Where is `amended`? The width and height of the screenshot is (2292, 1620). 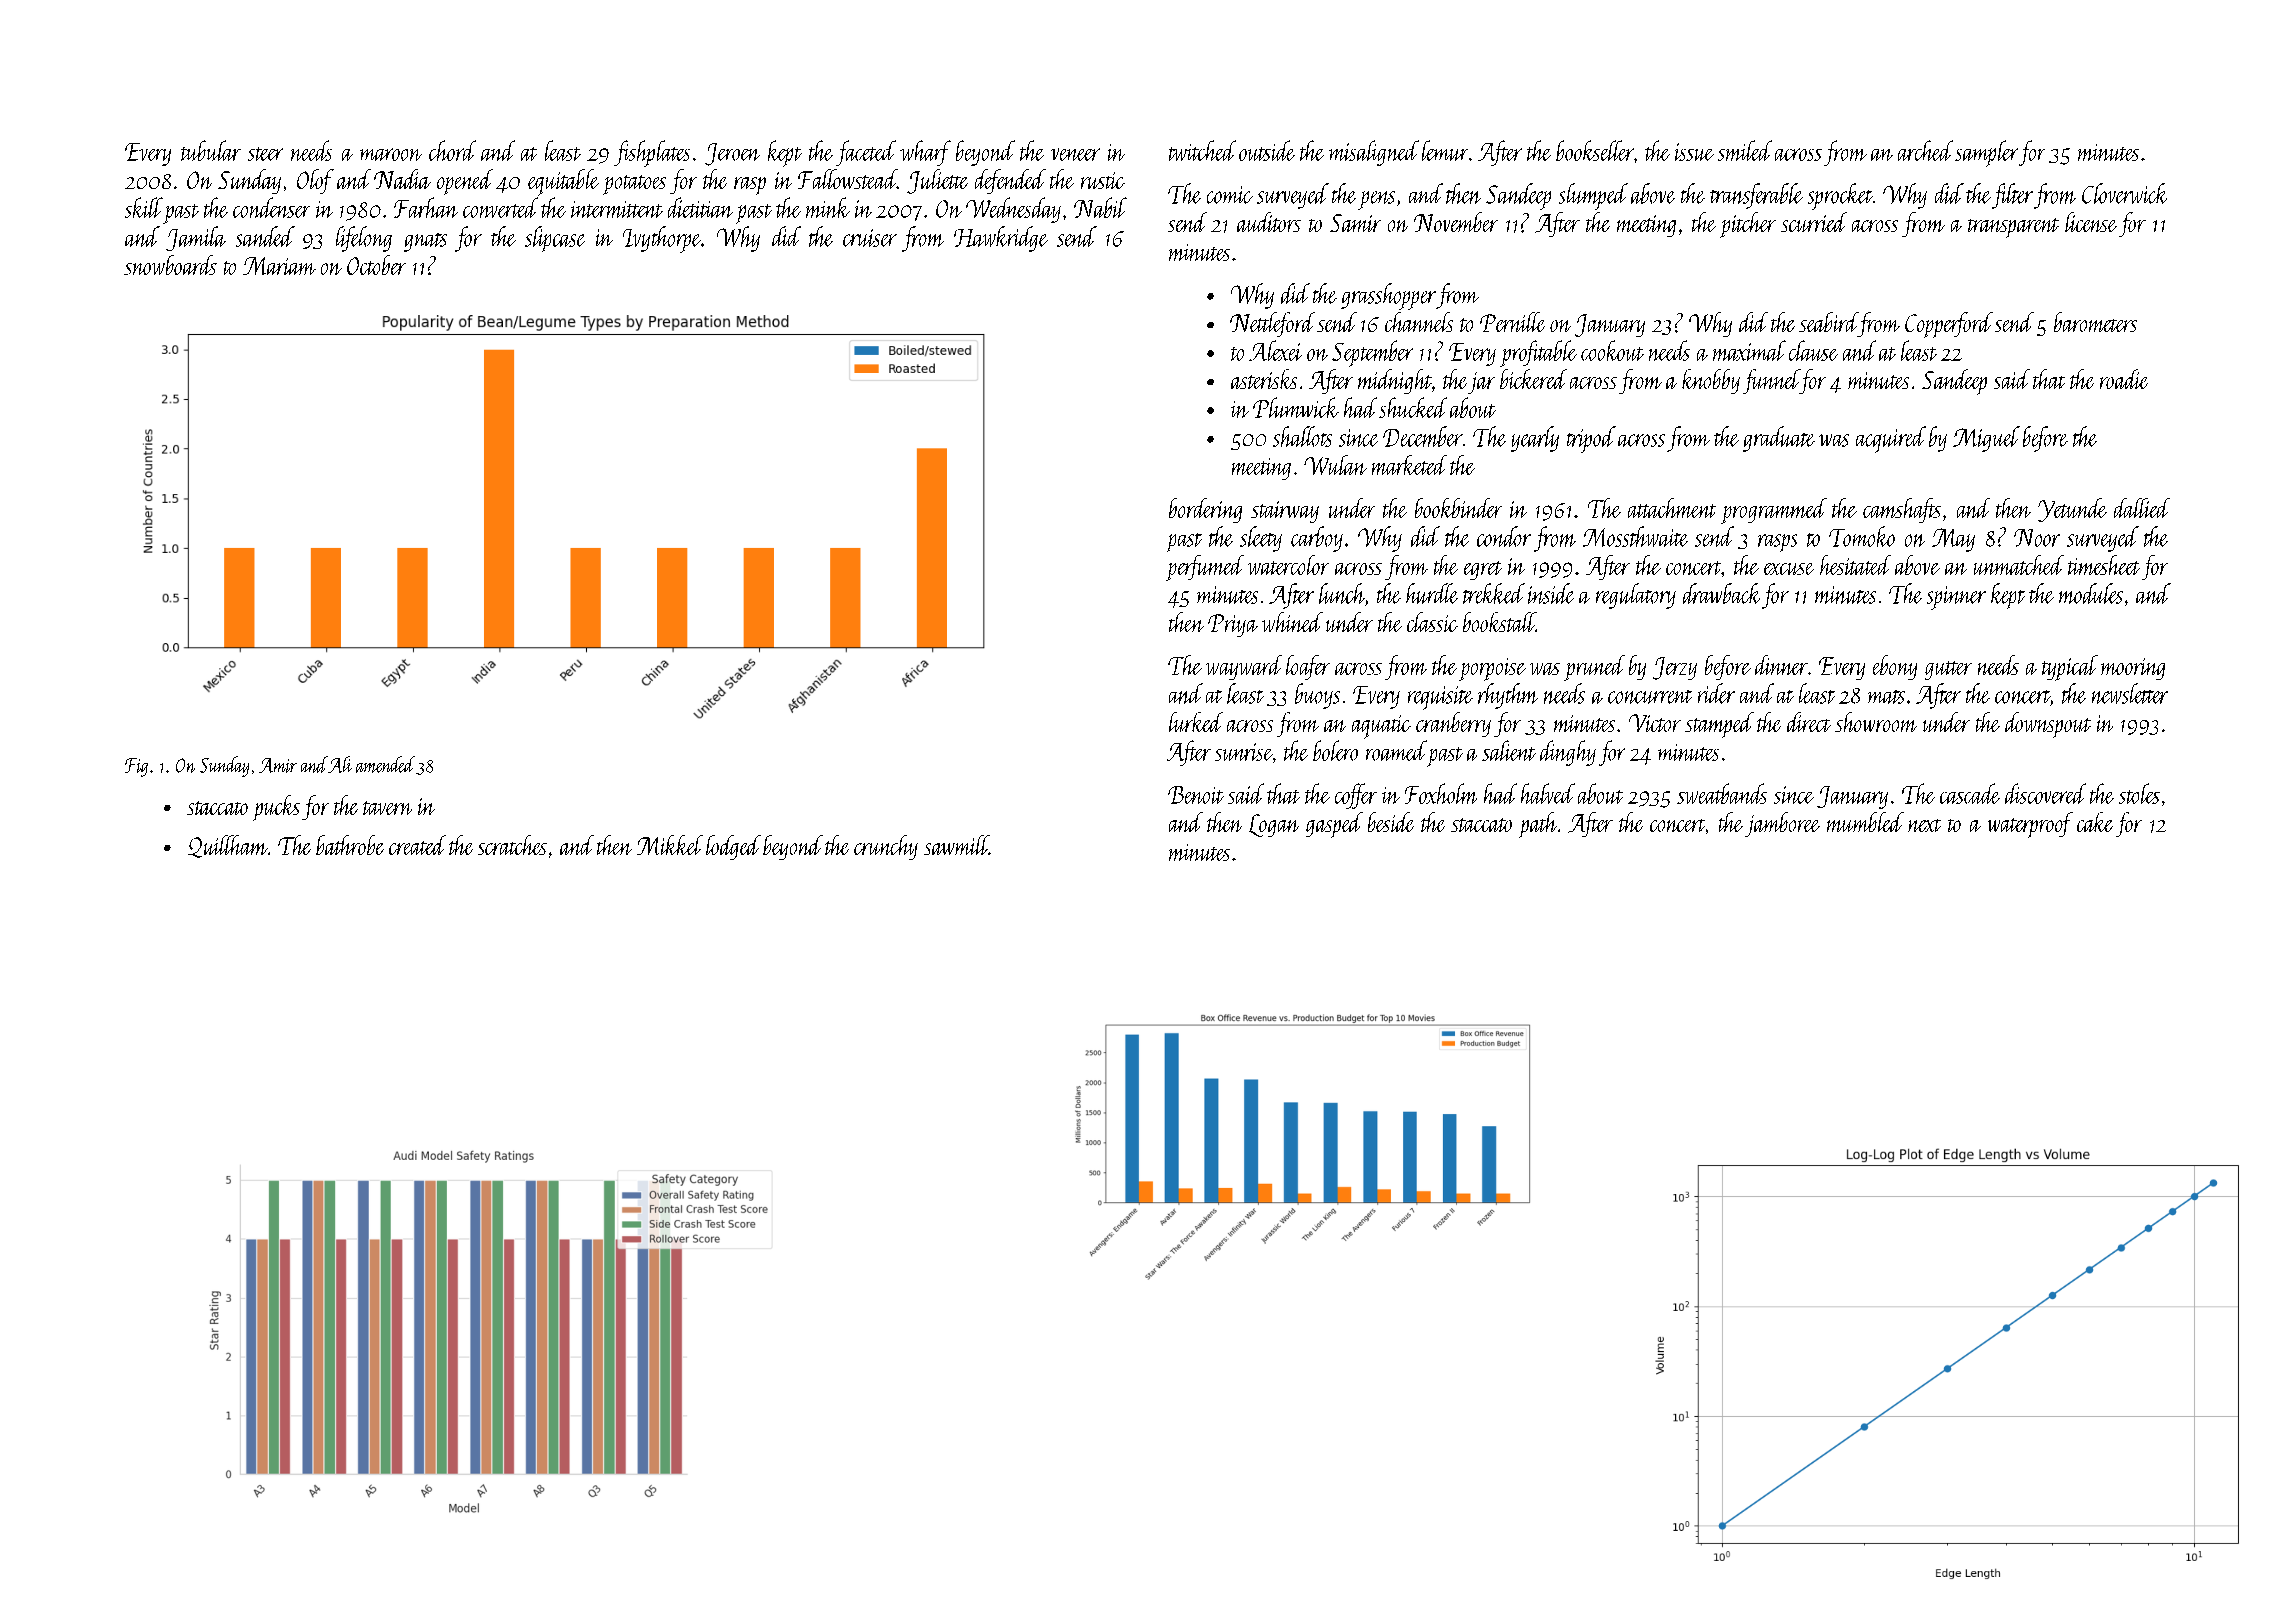 amended is located at coordinates (385, 764).
